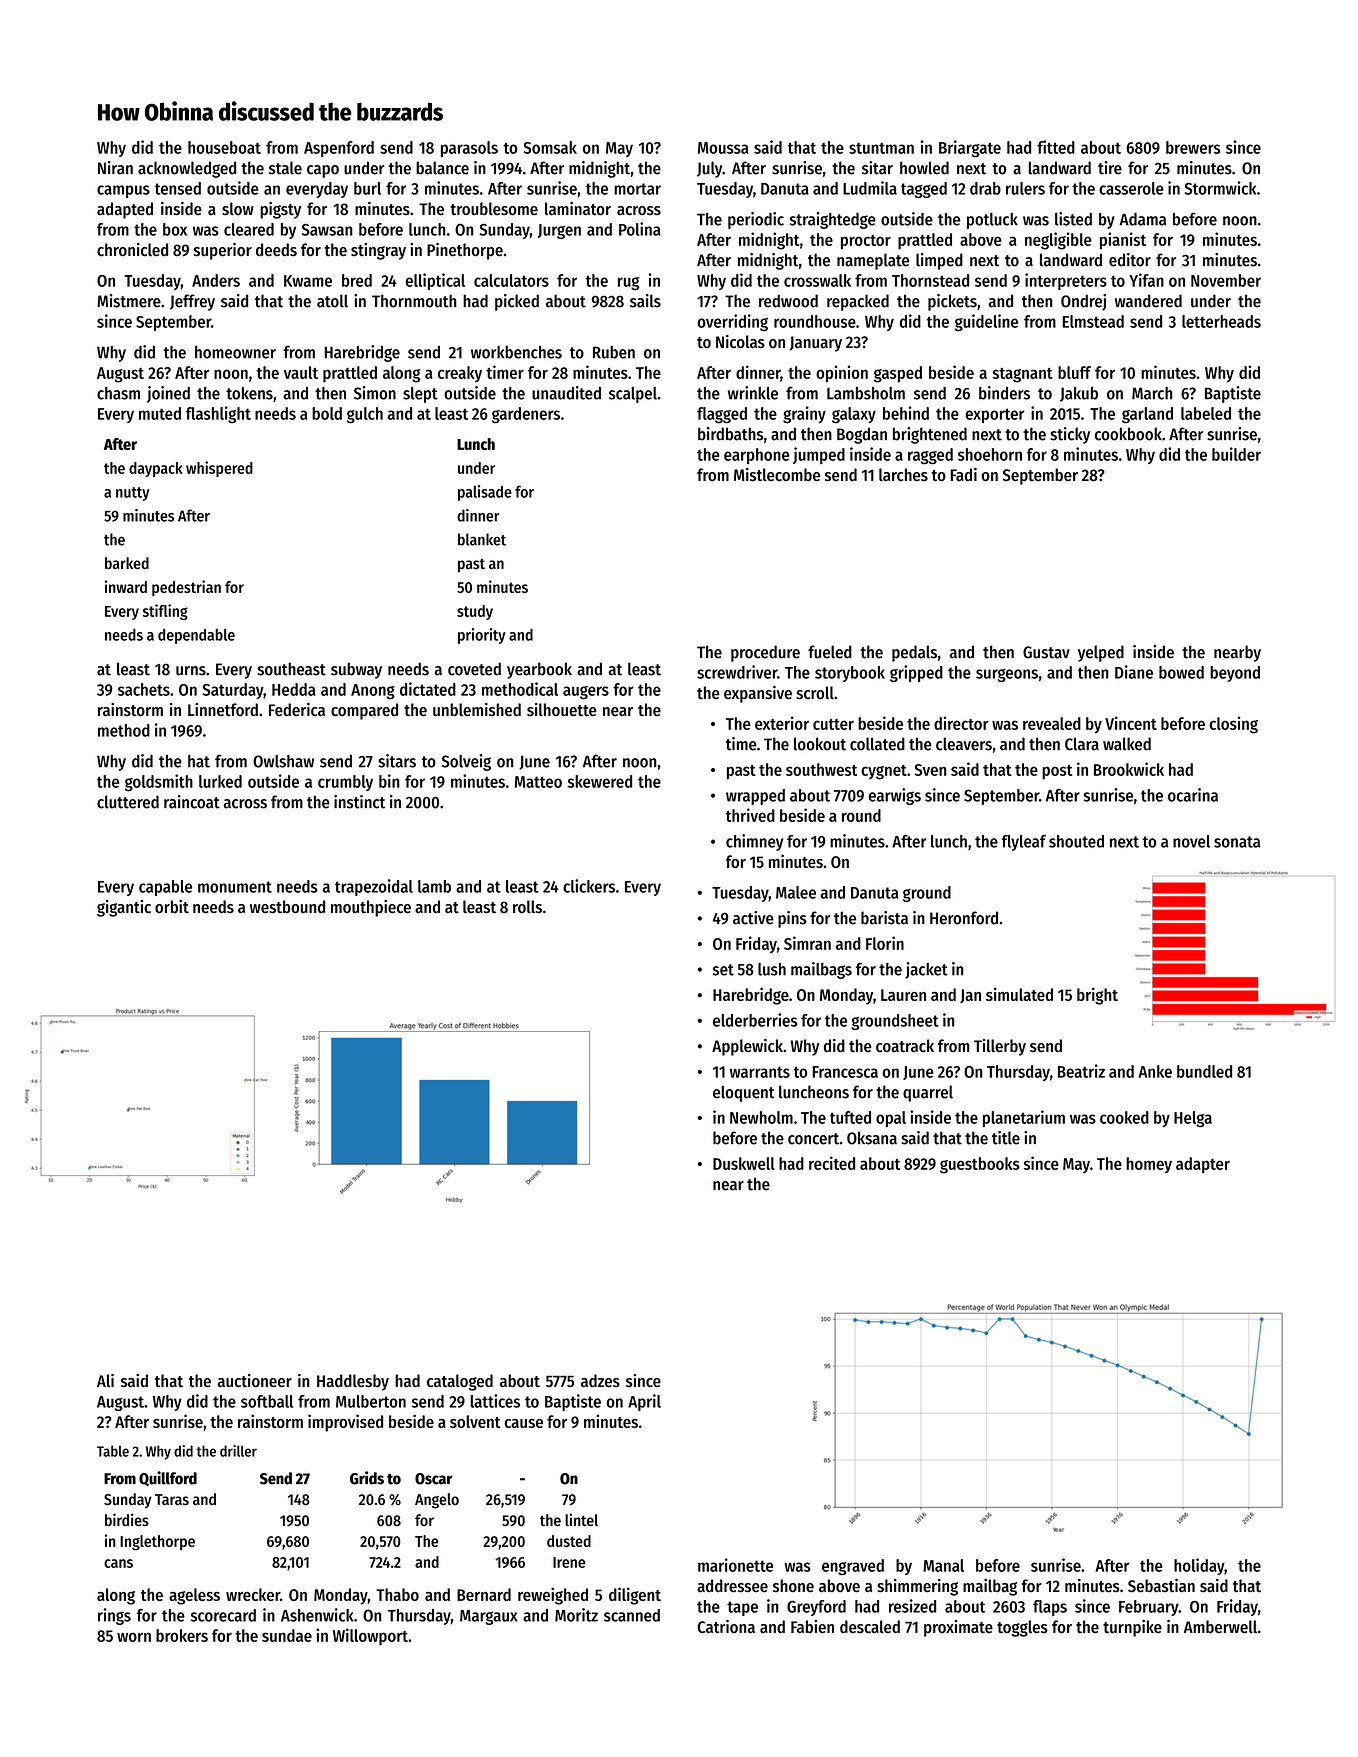  Describe the element at coordinates (359, 802) in the image. I see `instinct` at that location.
